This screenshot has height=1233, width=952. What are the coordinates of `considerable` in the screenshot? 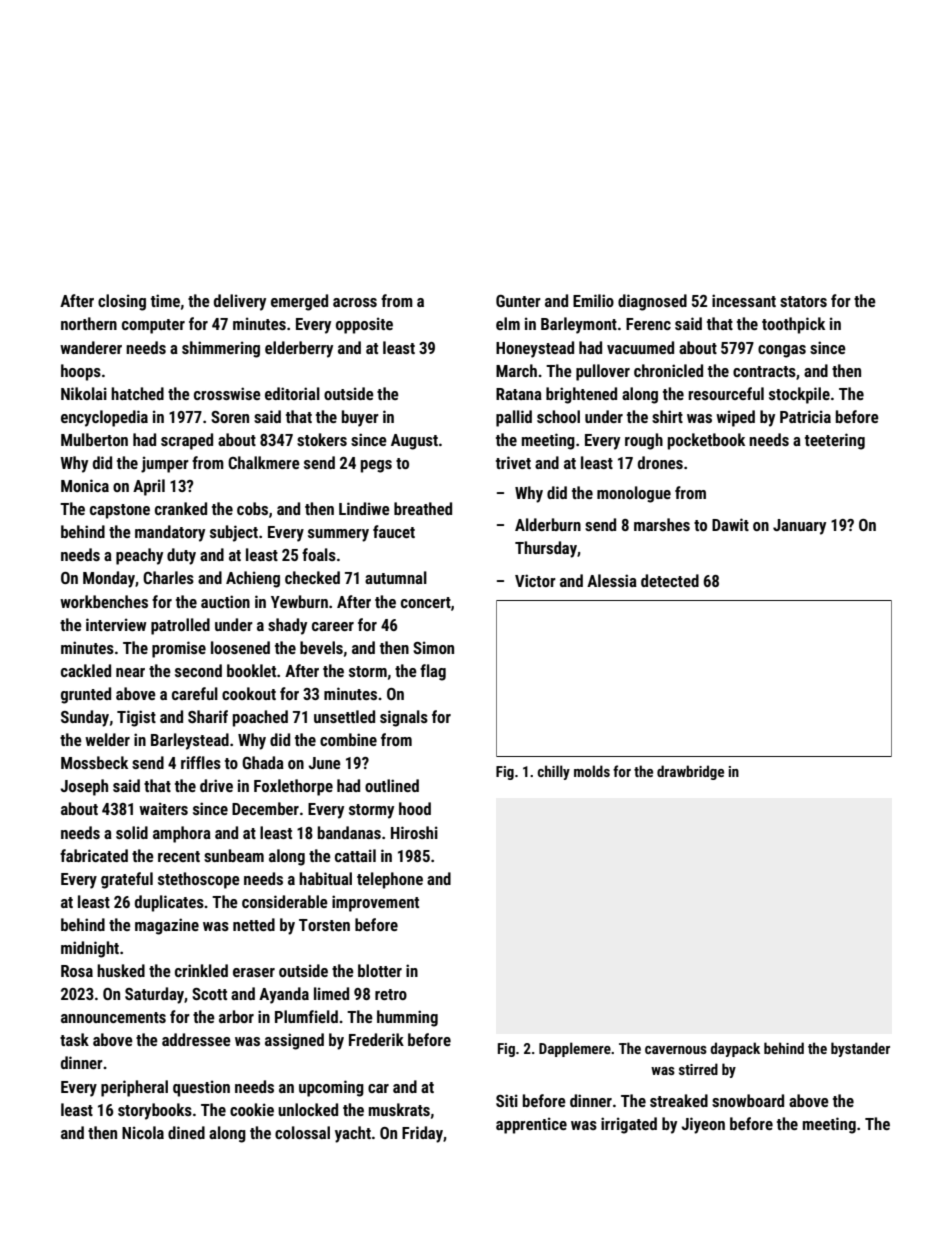 It's located at (285, 901).
